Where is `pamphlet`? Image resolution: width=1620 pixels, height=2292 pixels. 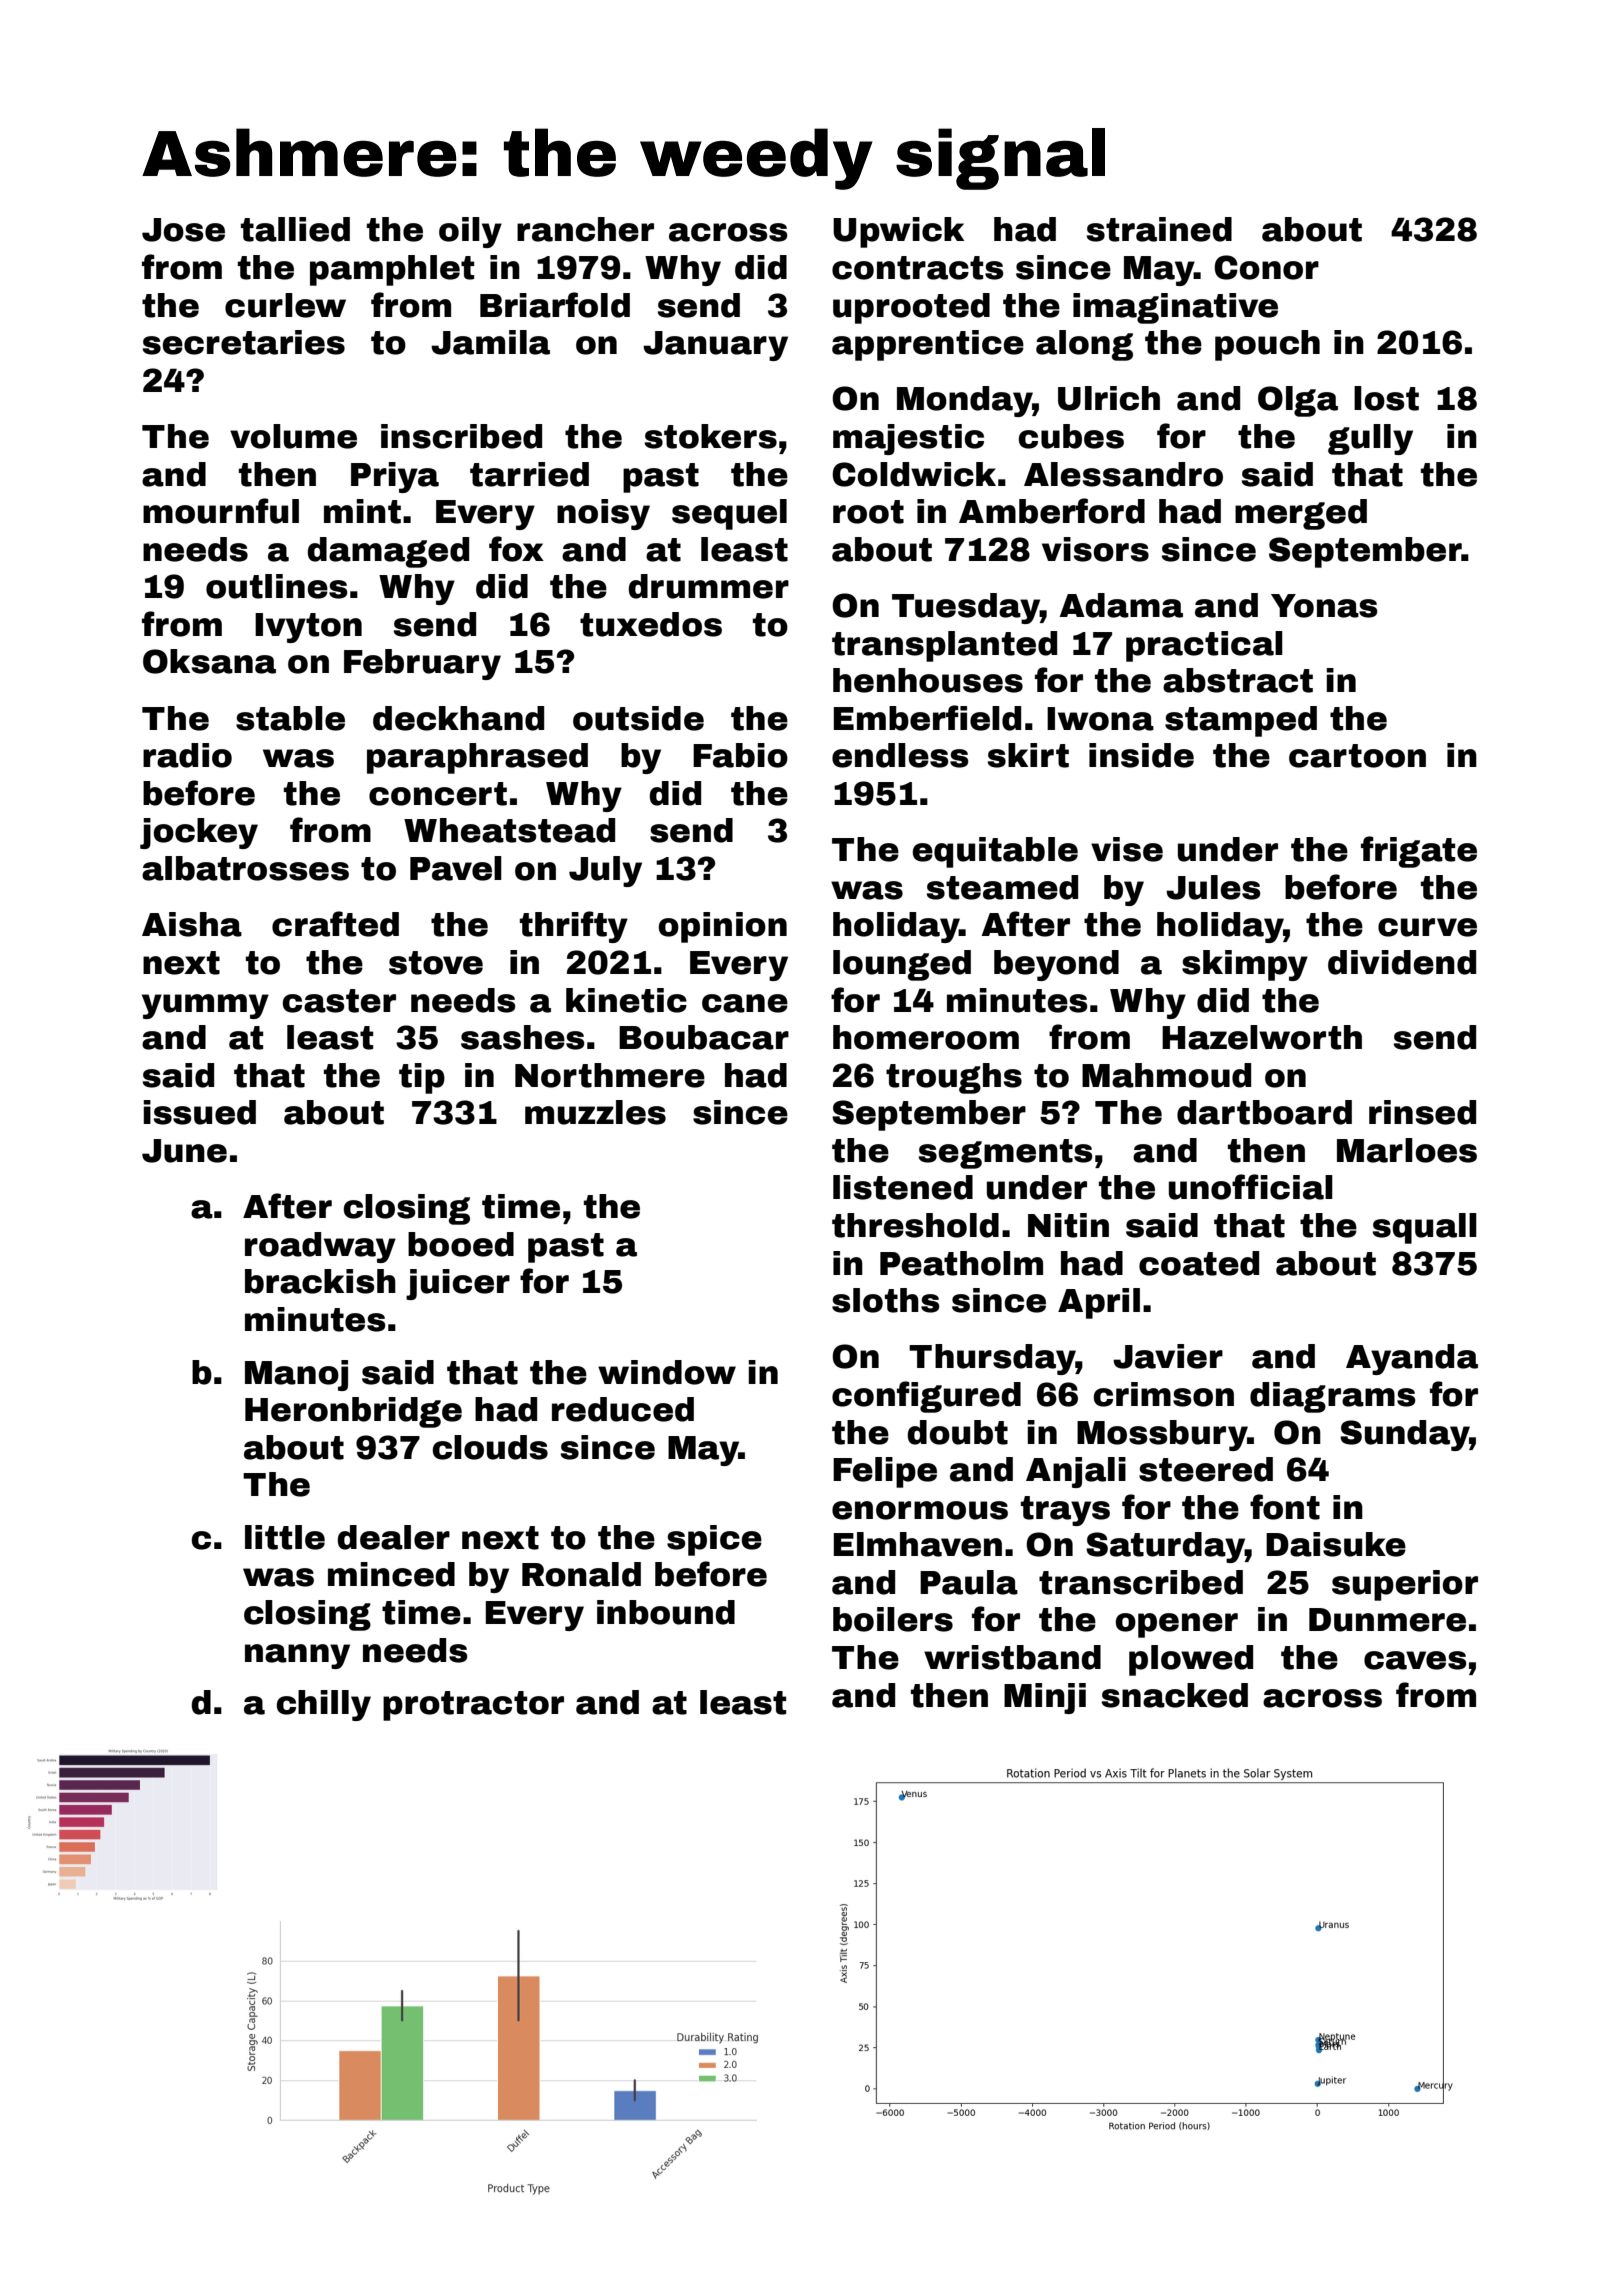 pamphlet is located at coordinates (392, 270).
